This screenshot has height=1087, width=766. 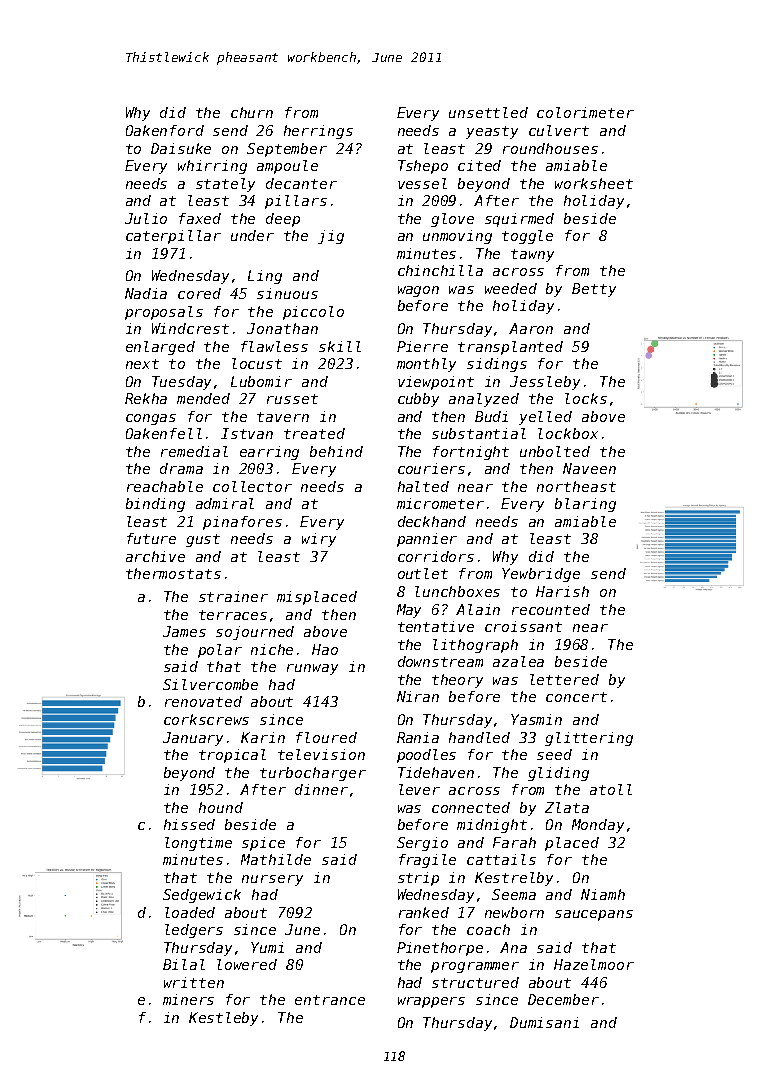 I want to click on corkscrews, so click(x=206, y=719).
